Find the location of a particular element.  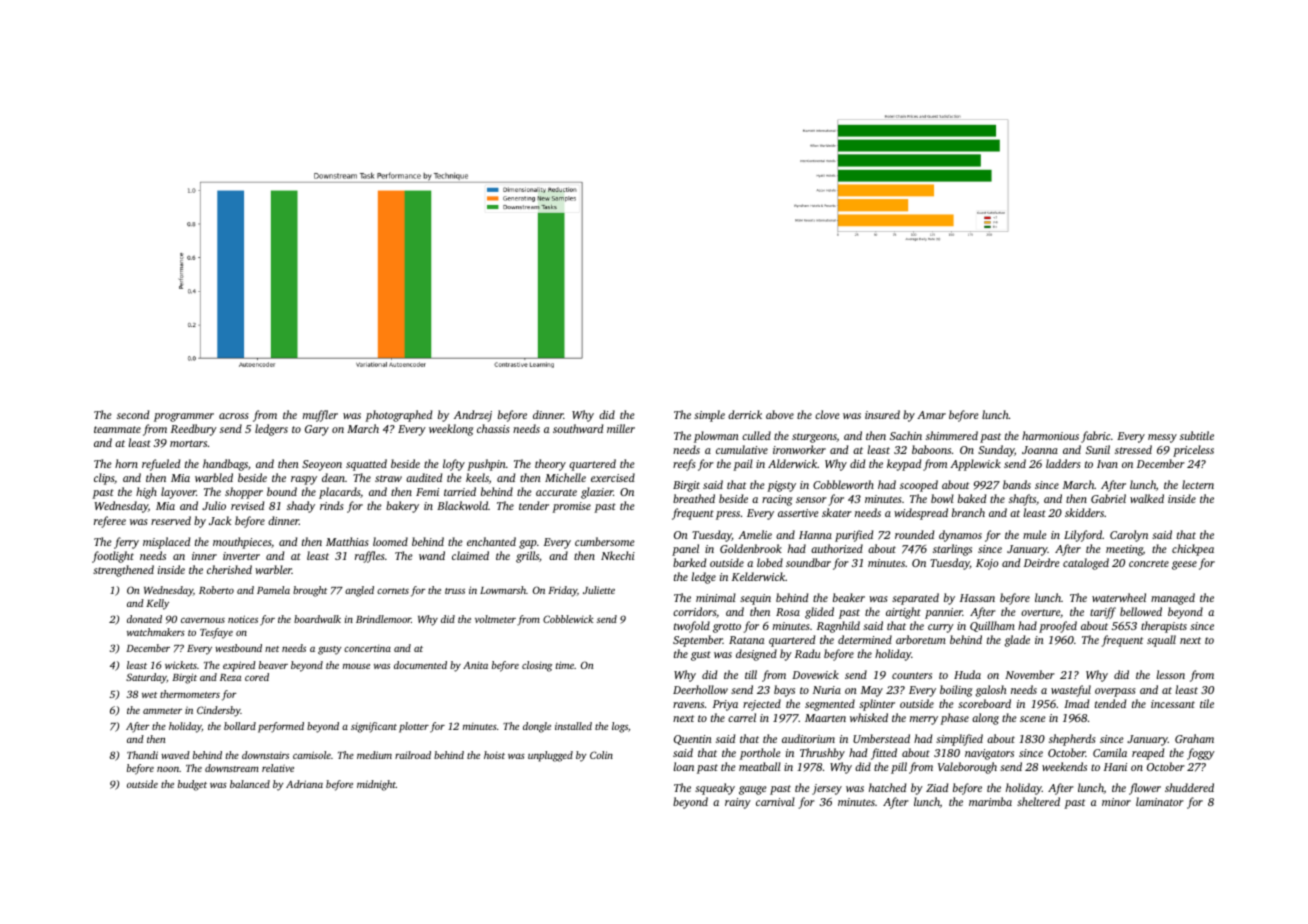

Andrzej is located at coordinates (473, 416).
